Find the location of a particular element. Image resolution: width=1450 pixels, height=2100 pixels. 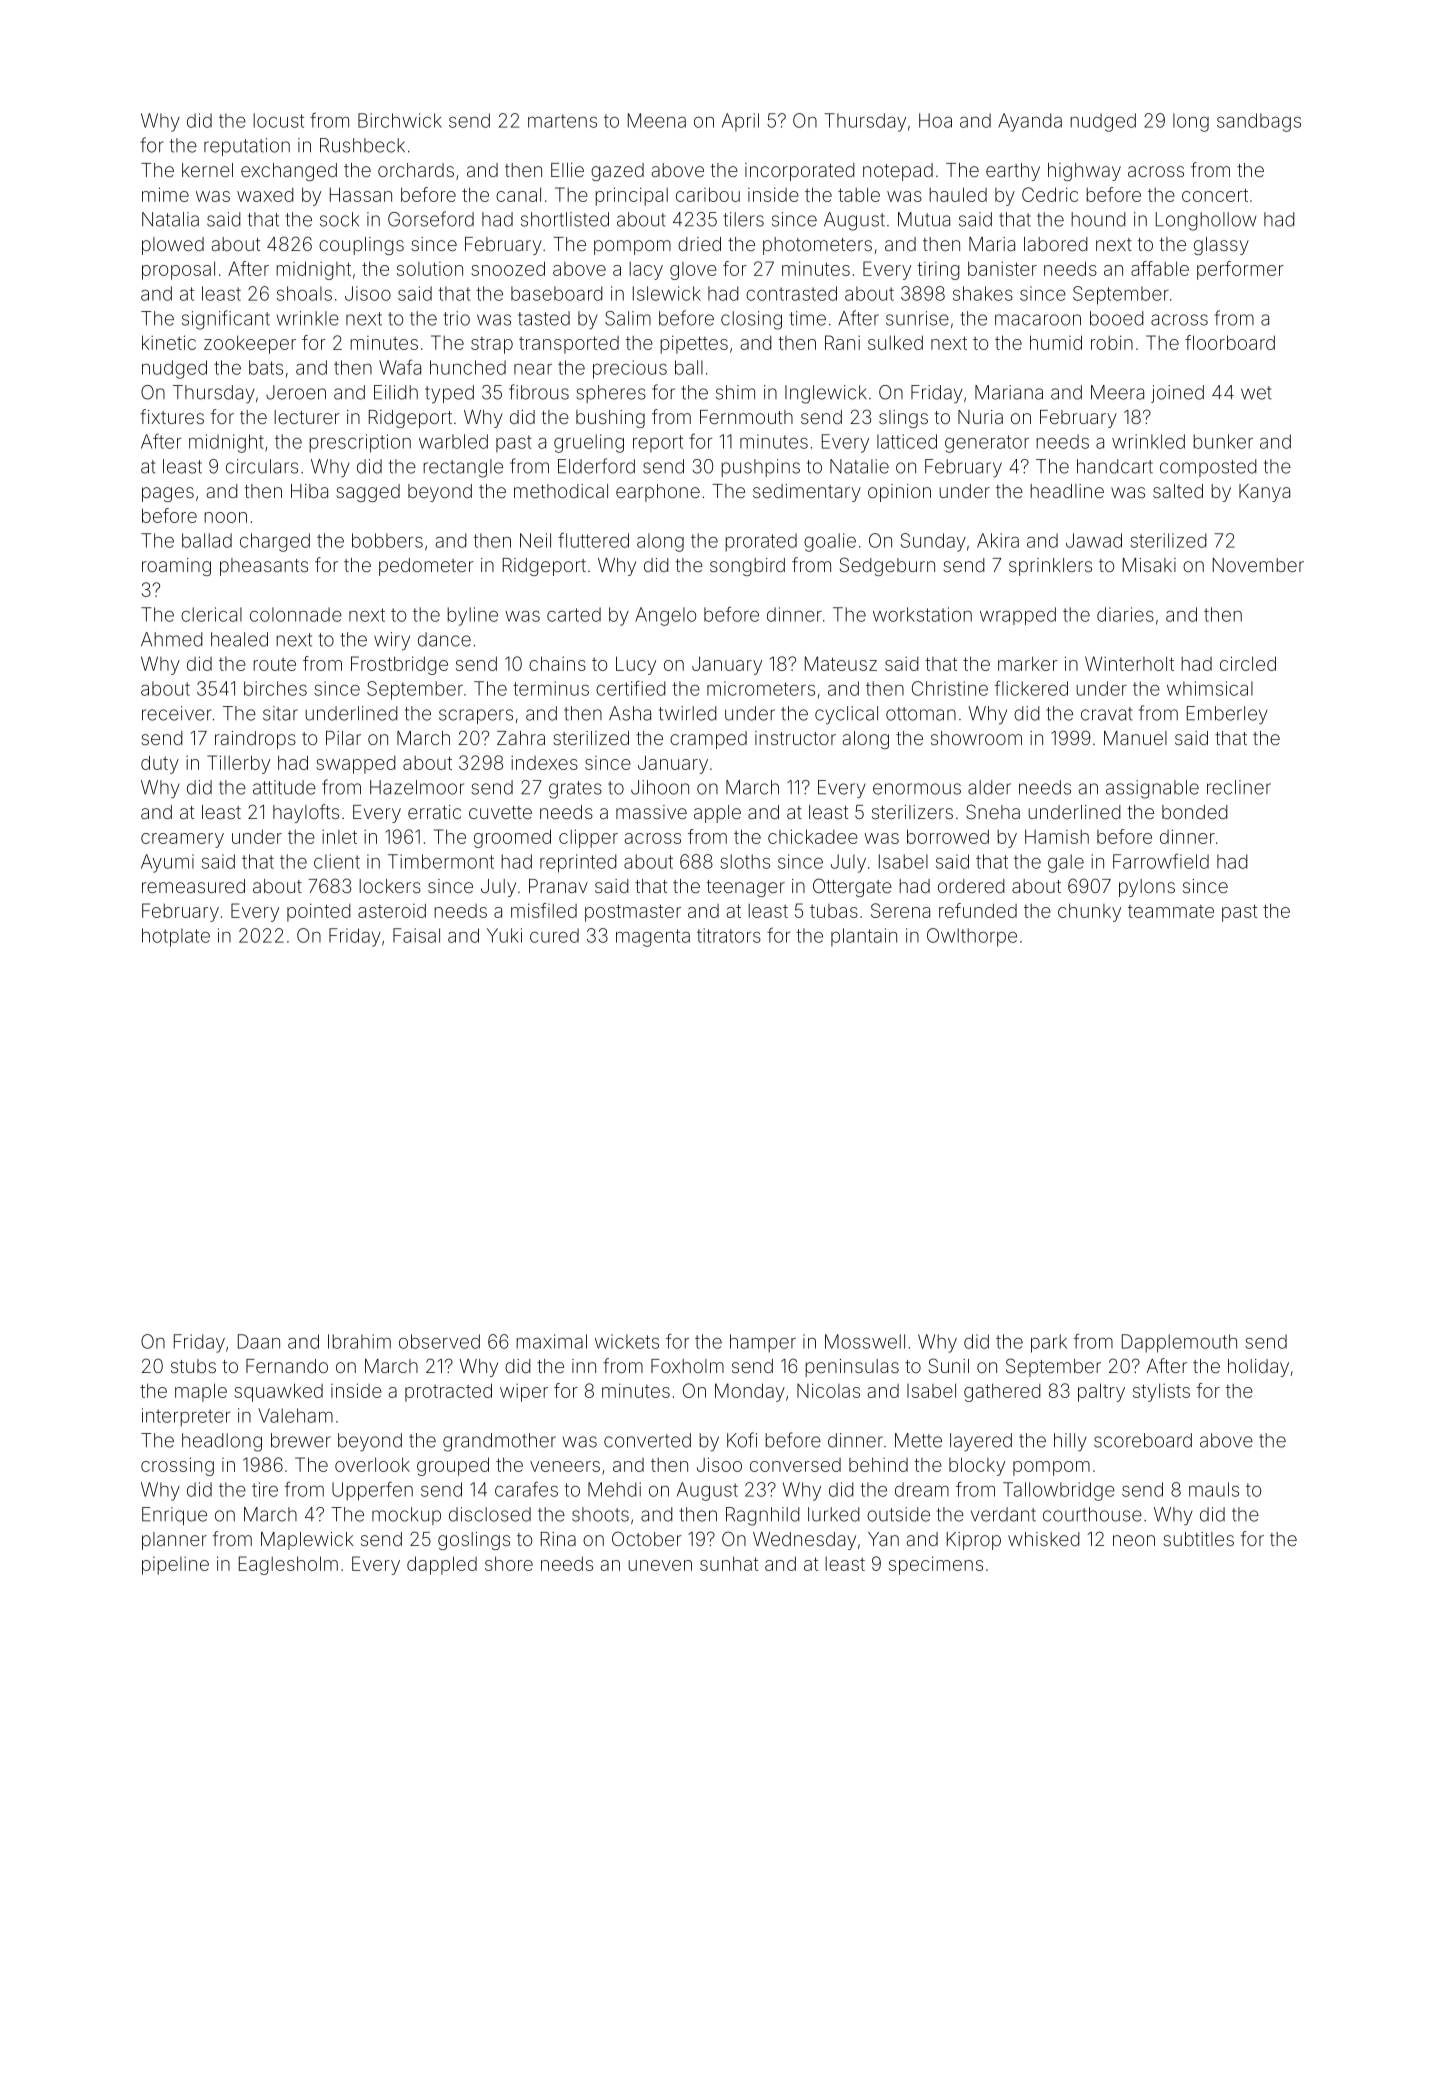

chickadee is located at coordinates (813, 836).
